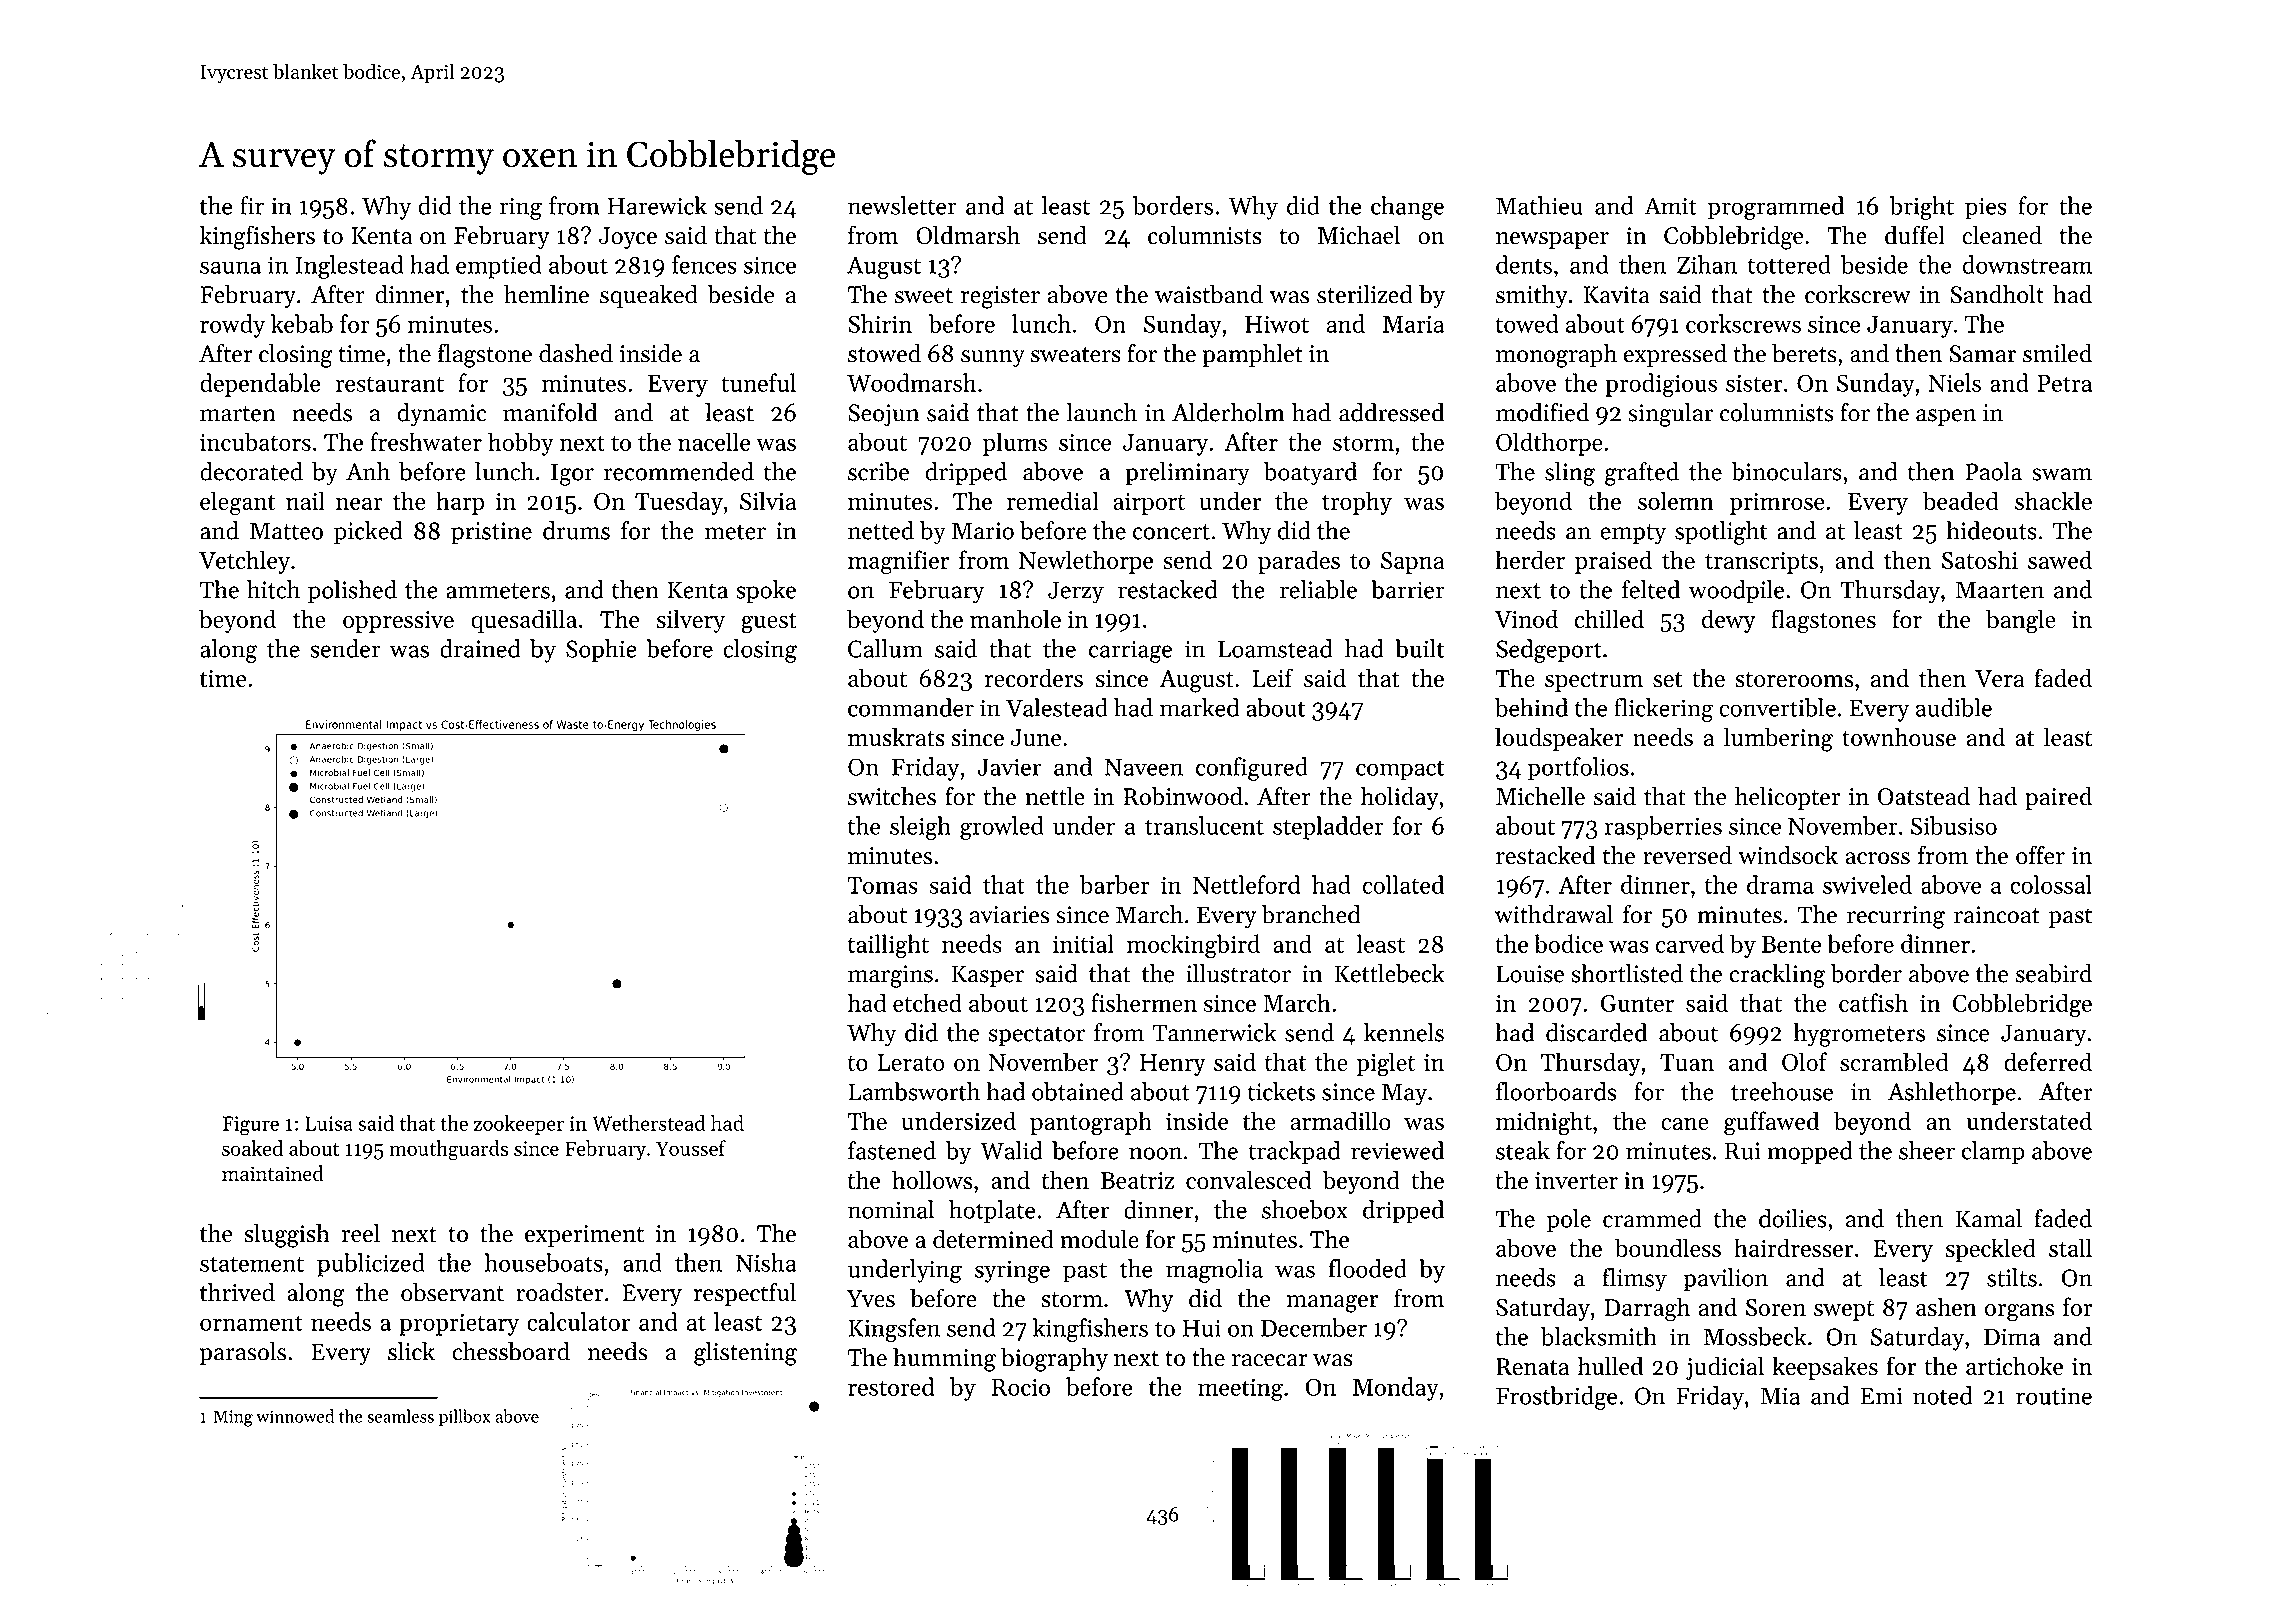 Image resolution: width=2292 pixels, height=1620 pixels. What do you see at coordinates (1761, 563) in the screenshot?
I see `transcripts` at bounding box center [1761, 563].
